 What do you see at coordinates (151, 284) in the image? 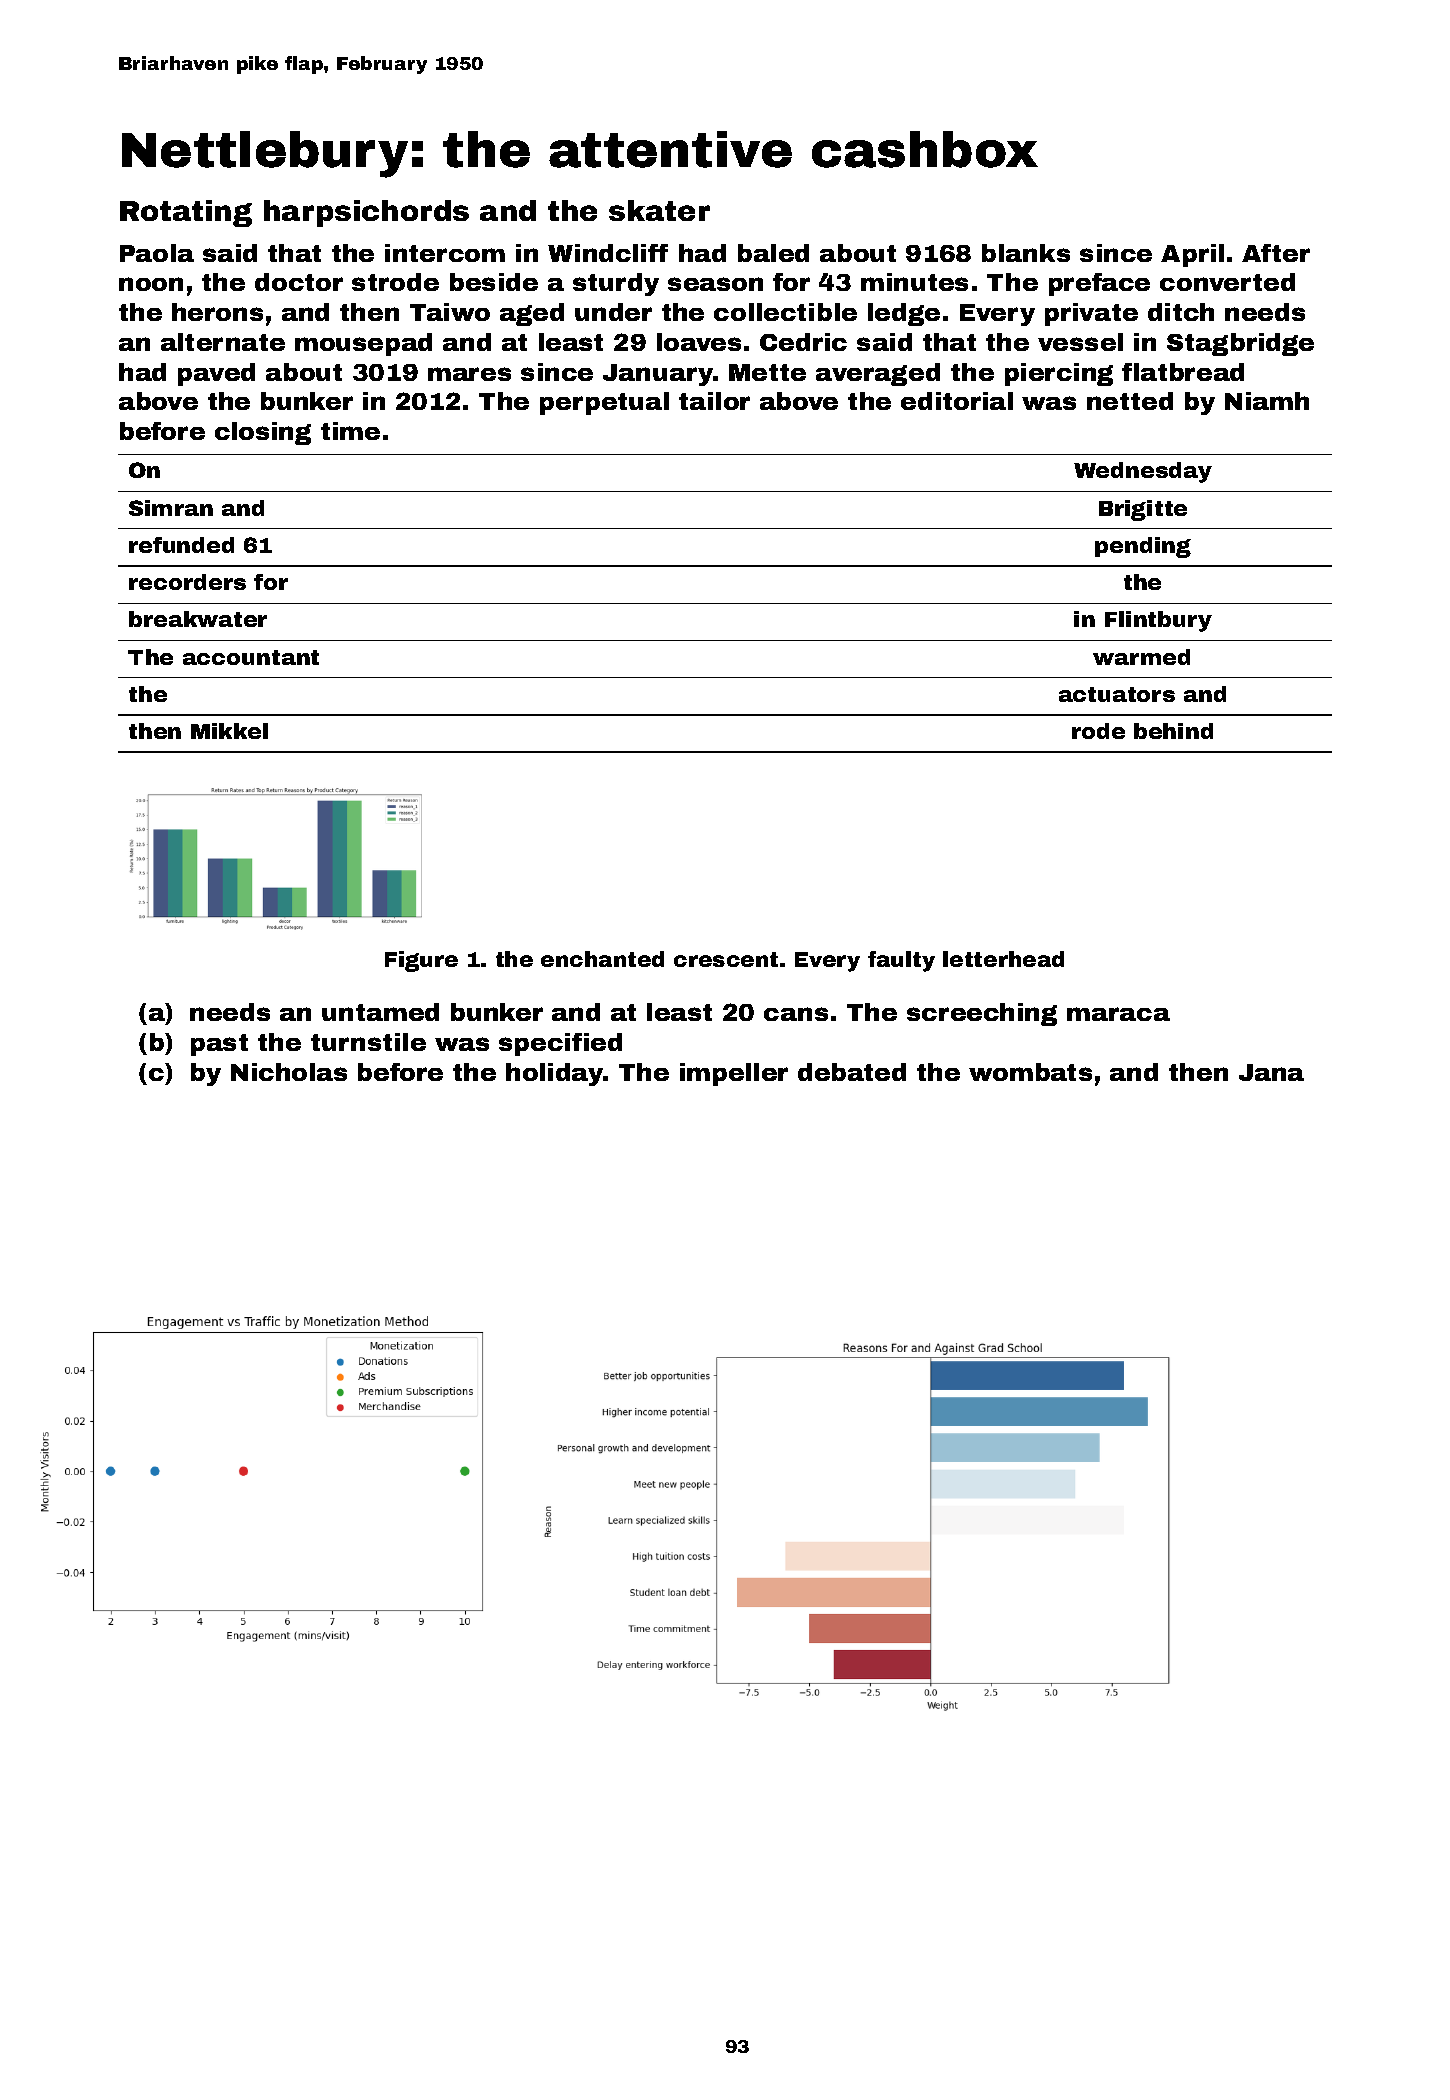
I see `noon` at bounding box center [151, 284].
